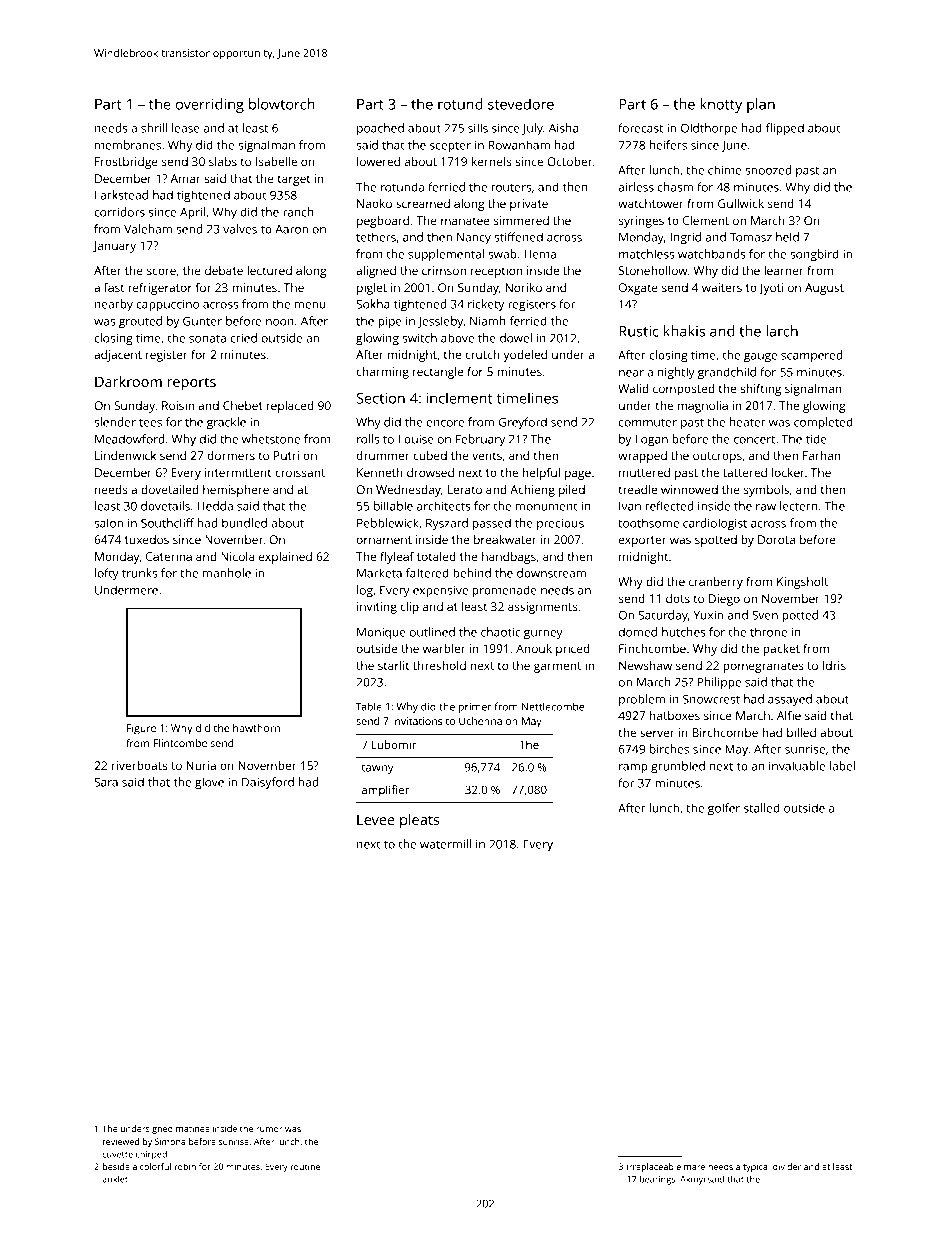 This image has height=1233, width=952. What do you see at coordinates (761, 105) in the image?
I see `plan` at bounding box center [761, 105].
